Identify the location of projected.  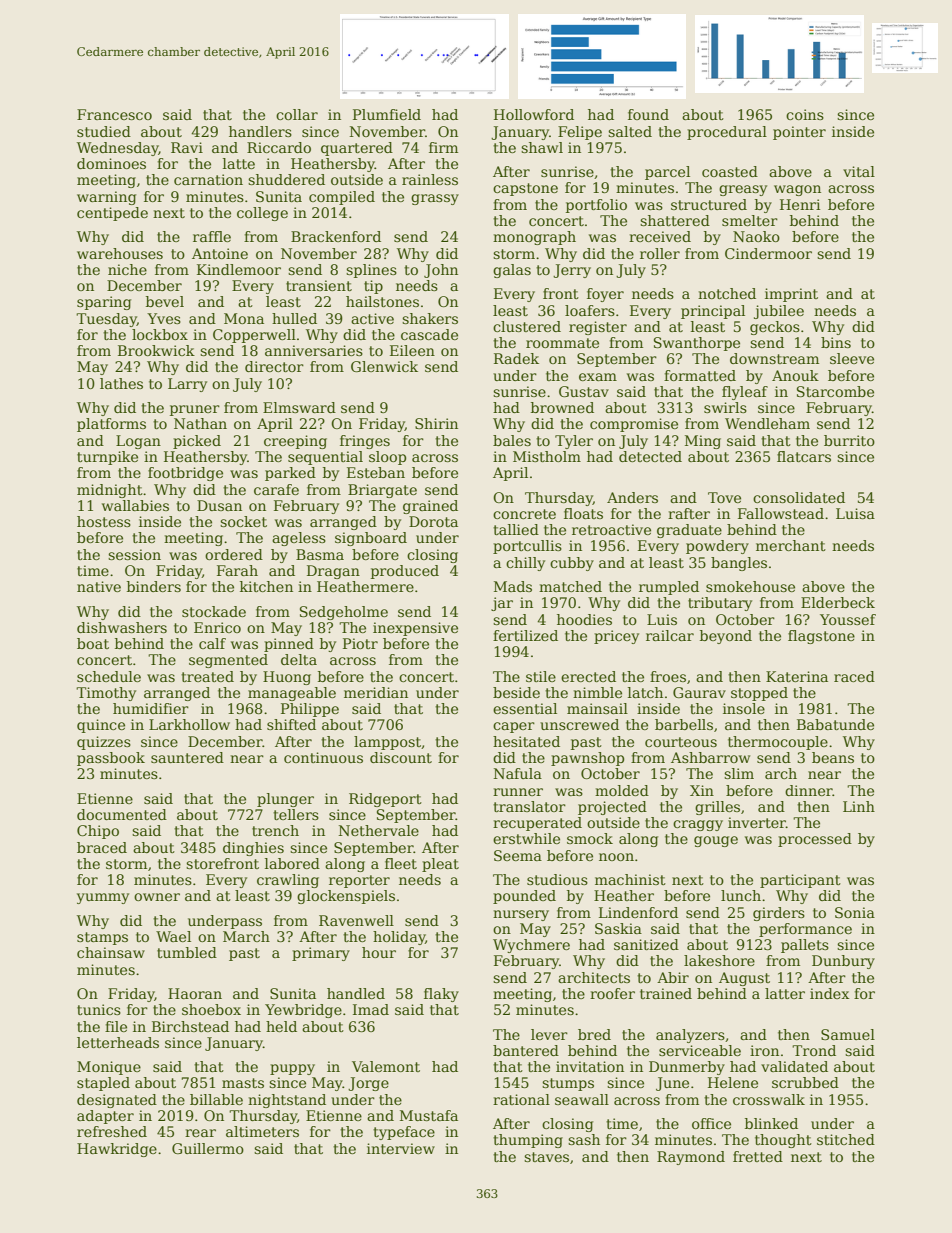
(612, 808).
